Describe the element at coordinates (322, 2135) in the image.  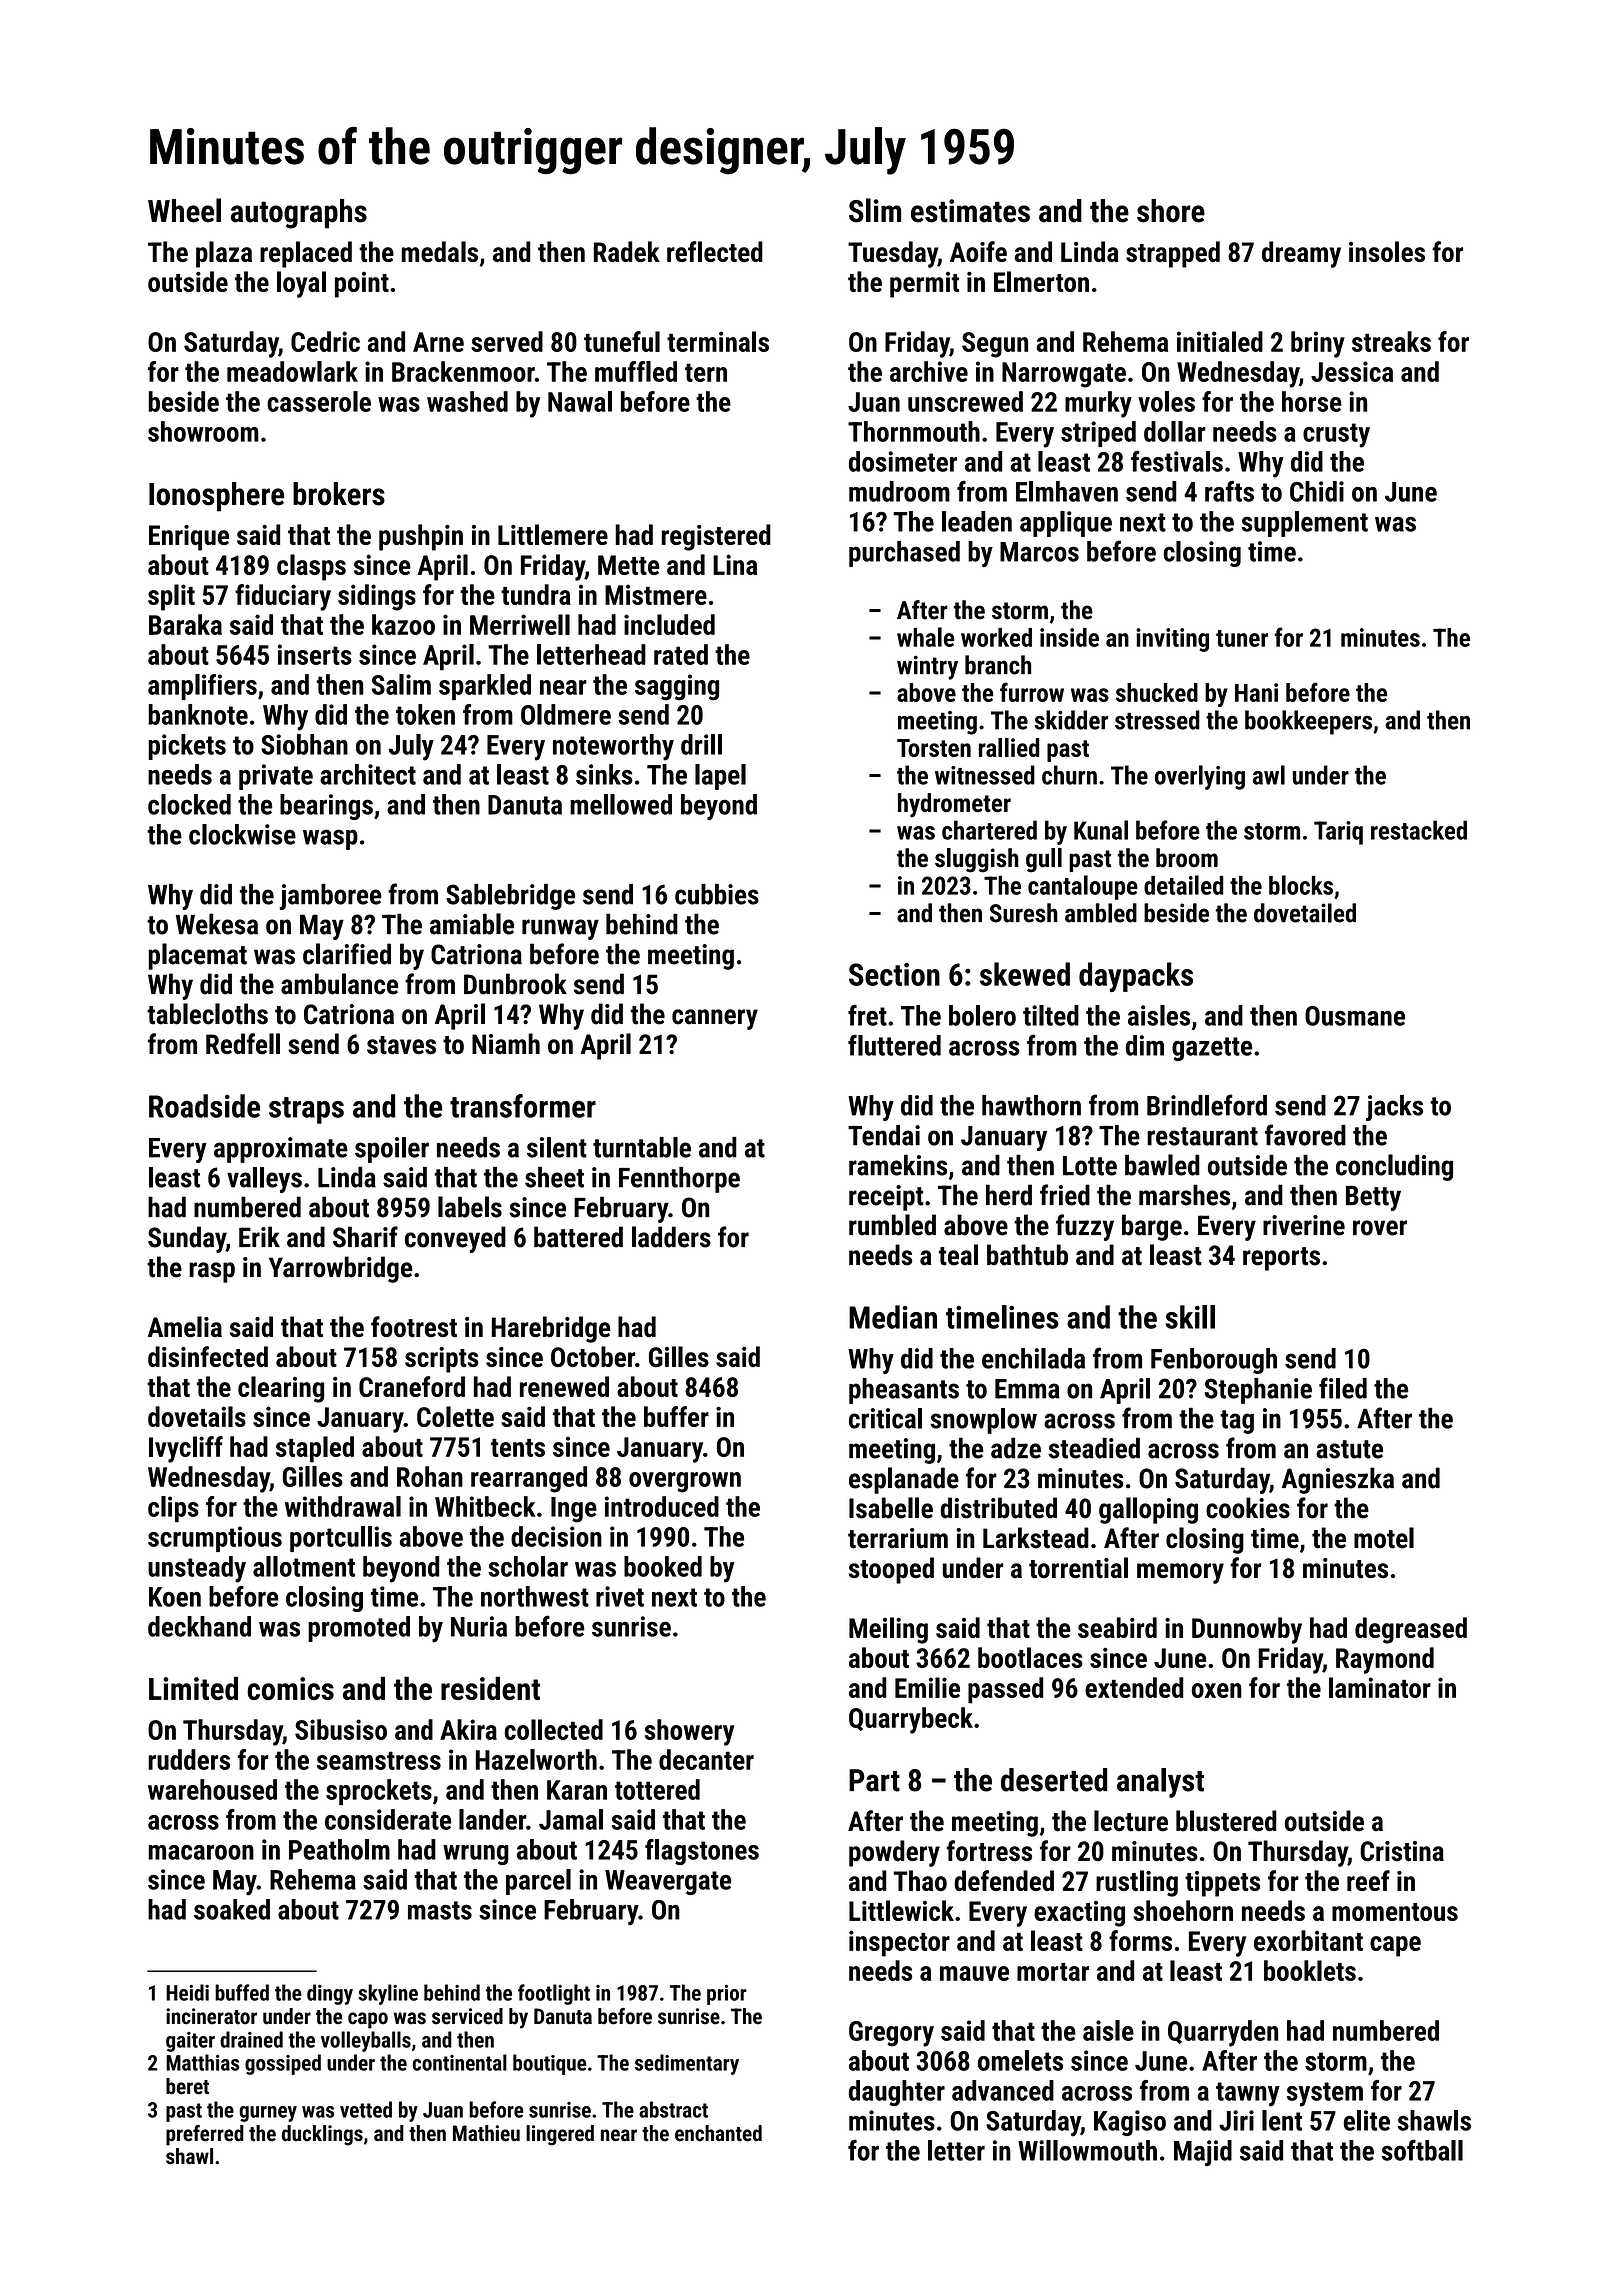
I see `ducklings` at that location.
